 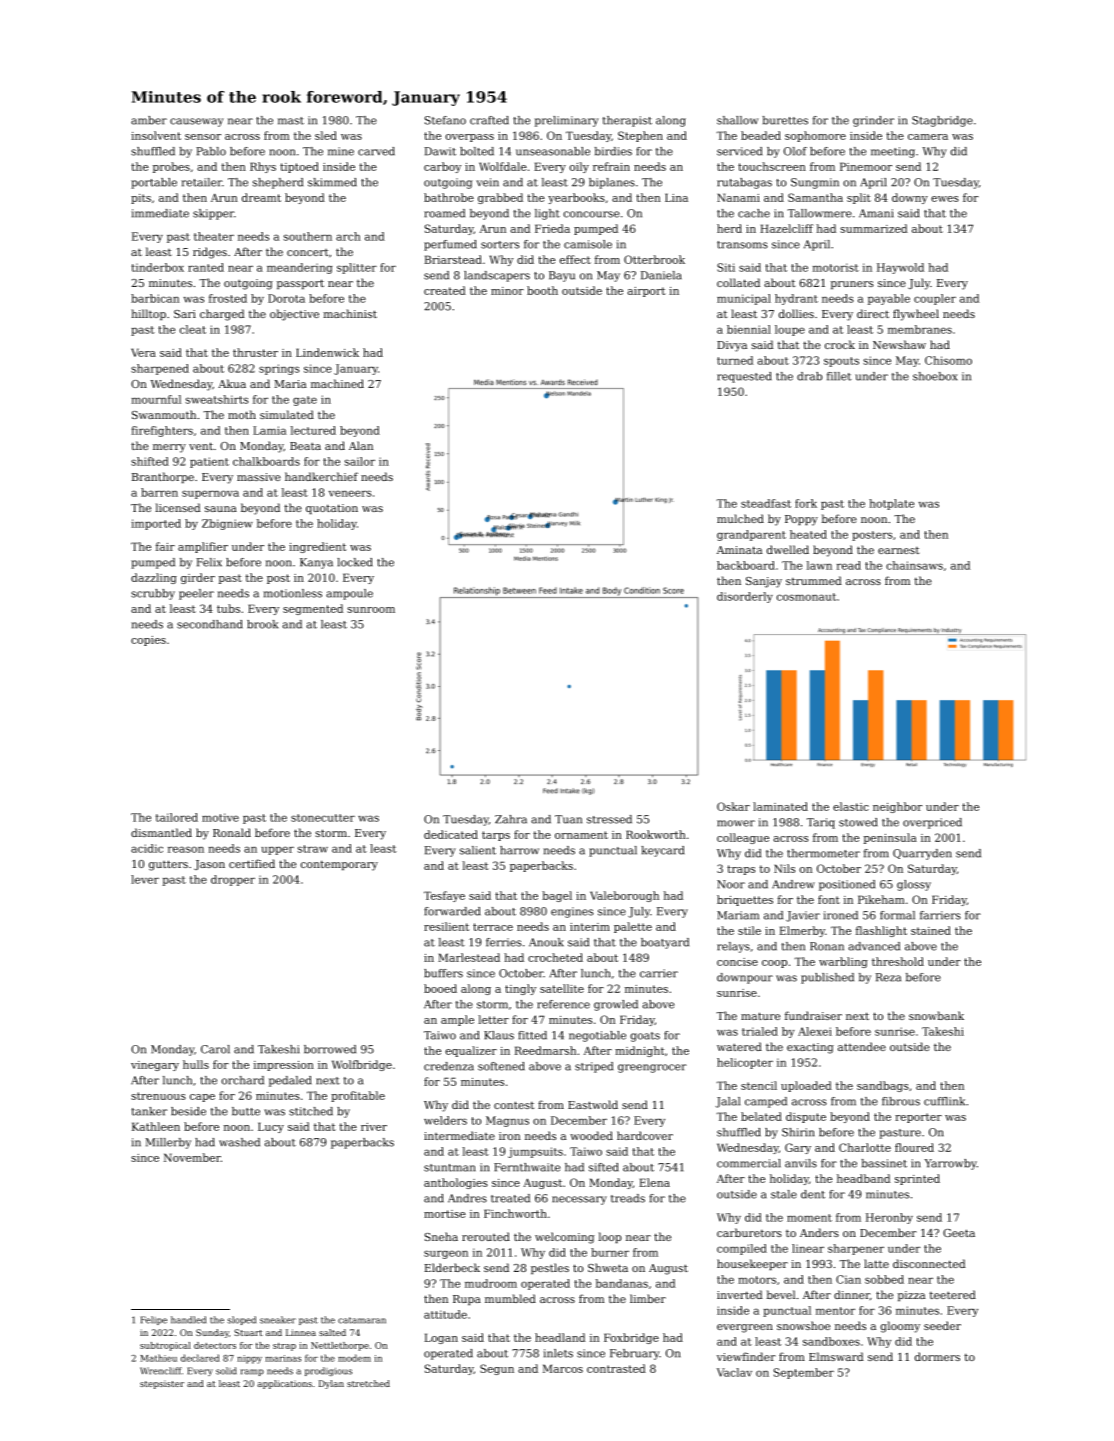 I want to click on sloped, so click(x=241, y=1320).
